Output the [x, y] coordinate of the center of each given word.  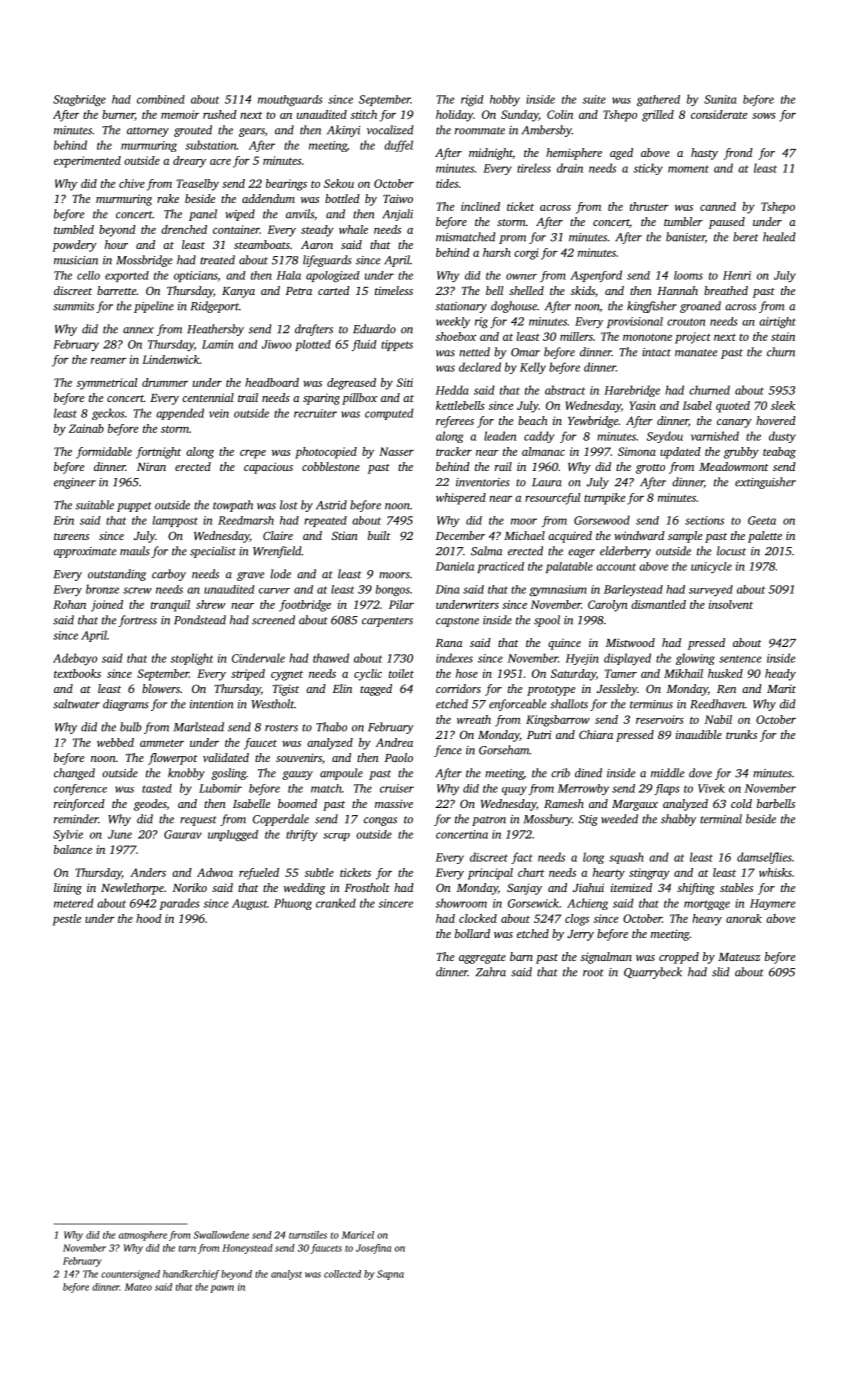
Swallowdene [221, 1235]
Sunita [720, 99]
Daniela [455, 566]
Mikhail [683, 673]
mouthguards [290, 101]
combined [161, 99]
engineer [75, 483]
